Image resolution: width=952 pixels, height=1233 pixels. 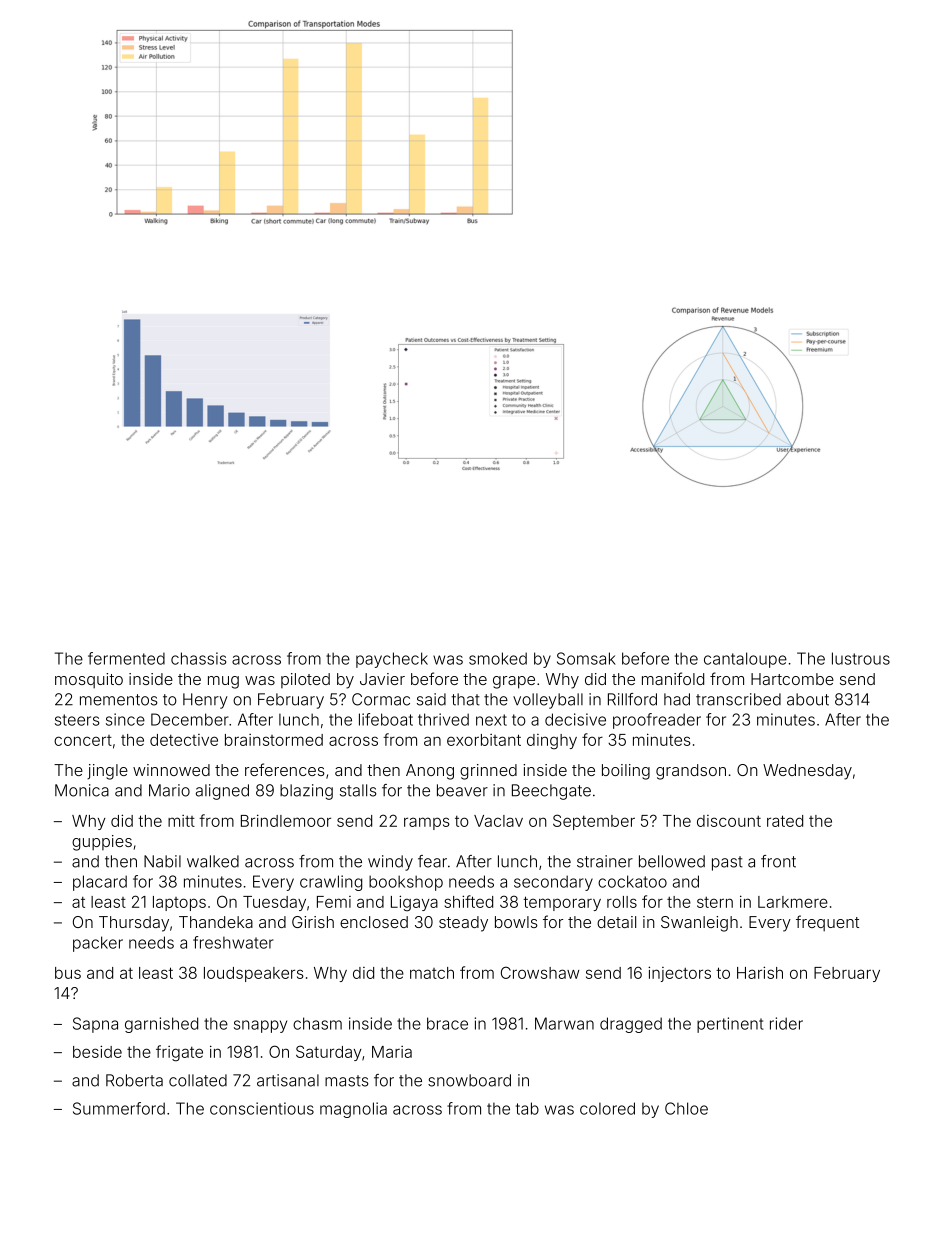 I want to click on Summerford, so click(x=119, y=1108).
